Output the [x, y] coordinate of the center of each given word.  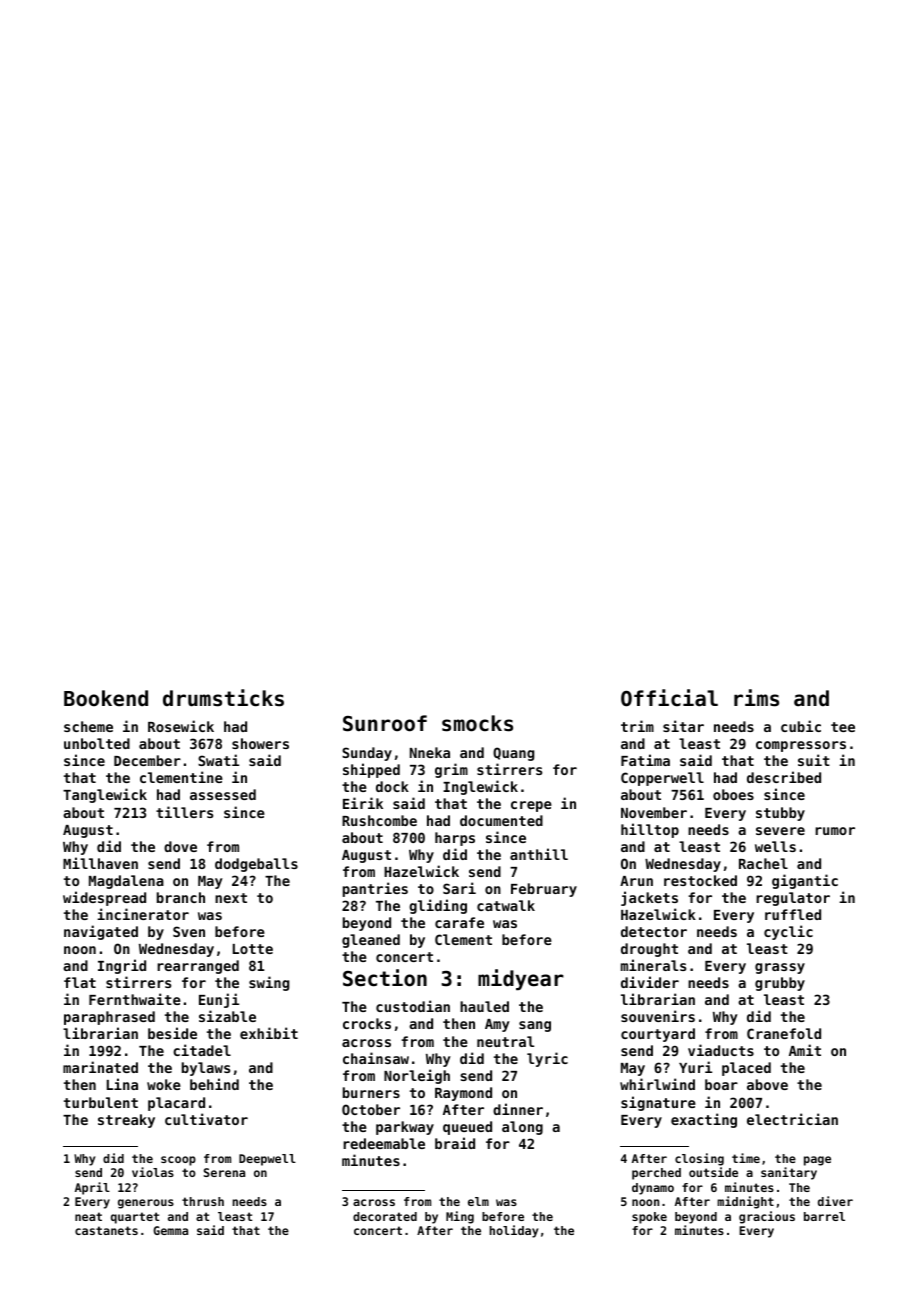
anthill [539, 854]
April [92, 1188]
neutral [505, 1041]
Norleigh [417, 1076]
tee [843, 727]
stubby [780, 814]
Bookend [106, 698]
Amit [805, 1050]
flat [80, 982]
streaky [126, 1121]
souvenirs [658, 1016]
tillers [184, 812]
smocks [477, 723]
